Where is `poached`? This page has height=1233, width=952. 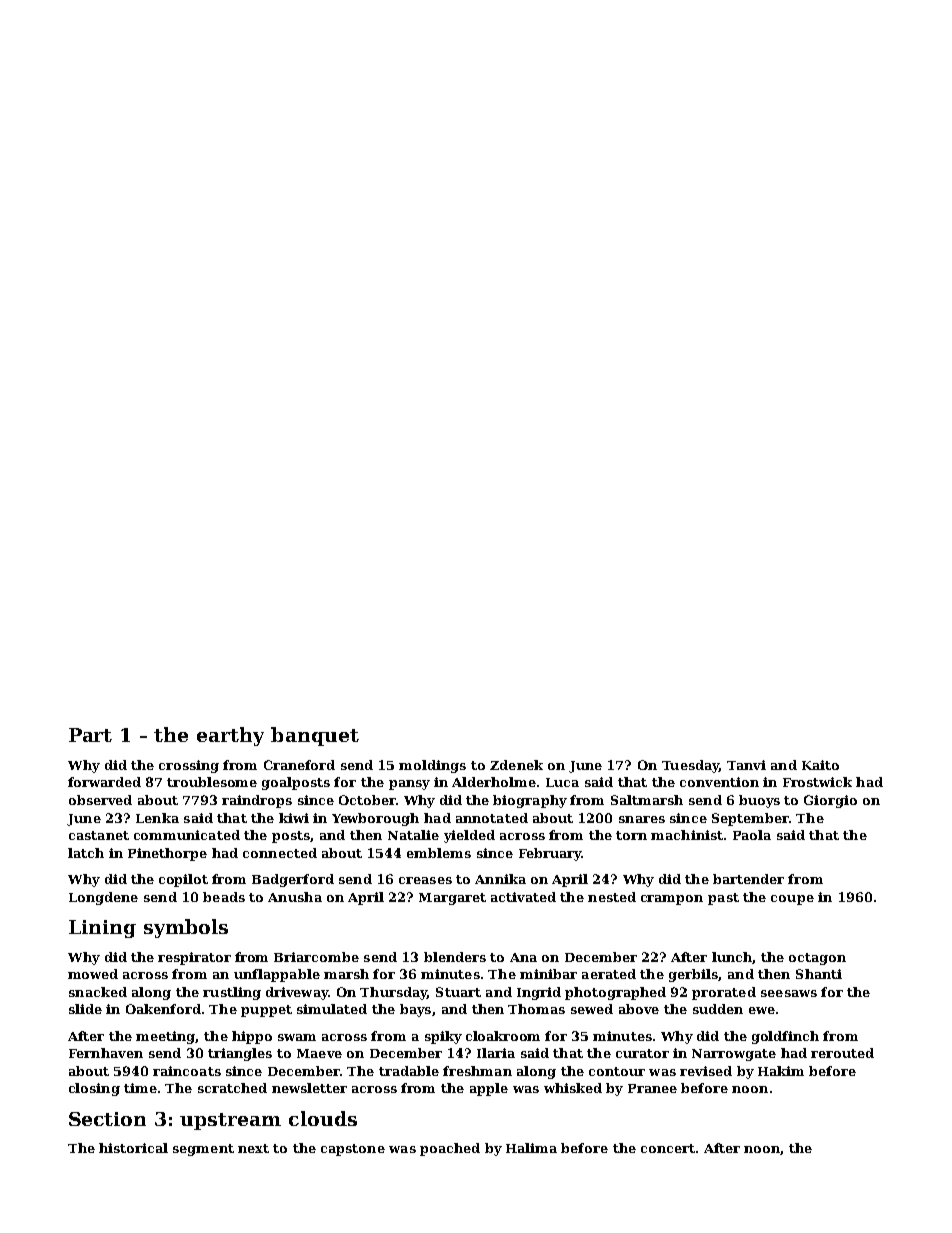
poached is located at coordinates (450, 1149).
